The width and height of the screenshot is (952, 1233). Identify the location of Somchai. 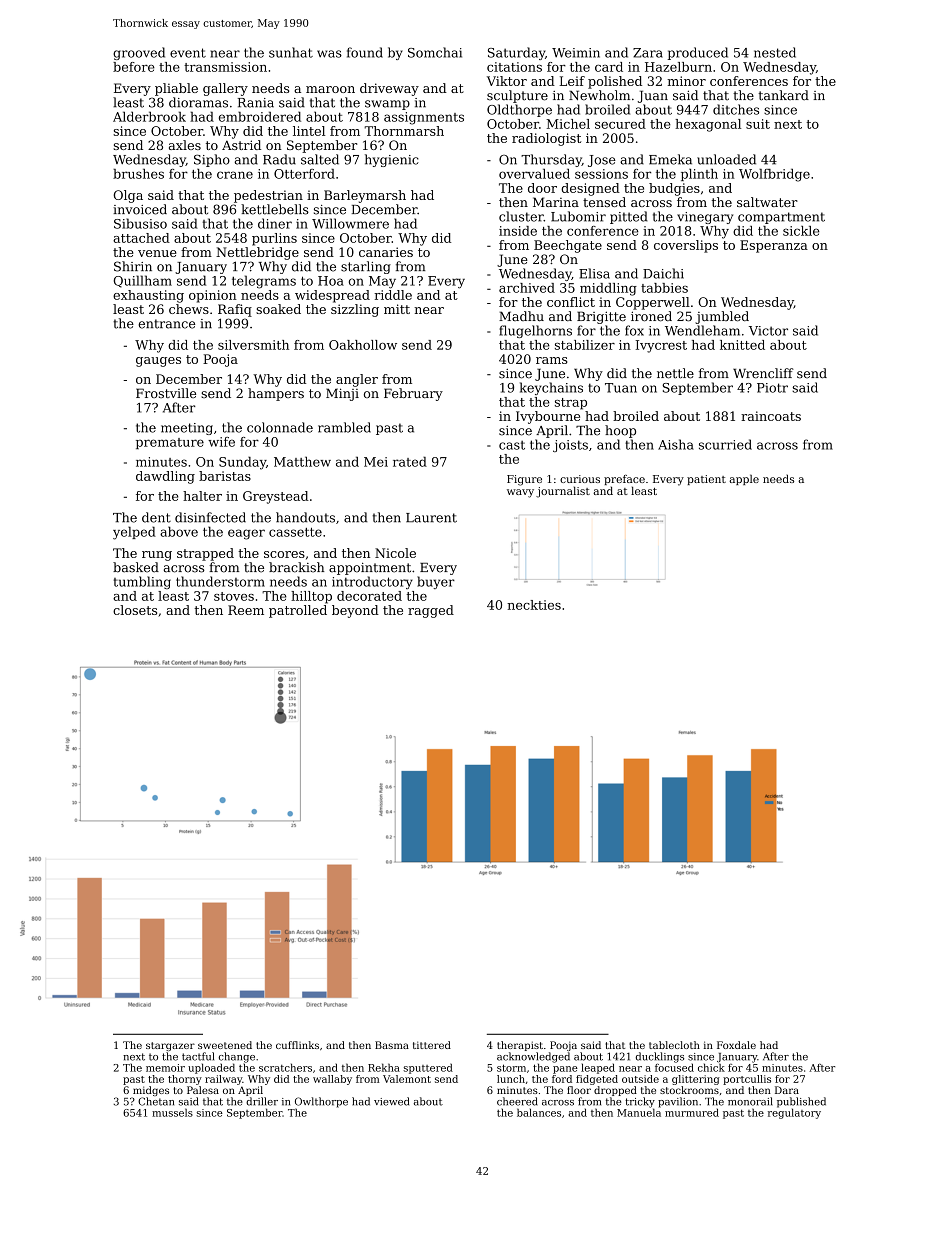
(435, 52).
